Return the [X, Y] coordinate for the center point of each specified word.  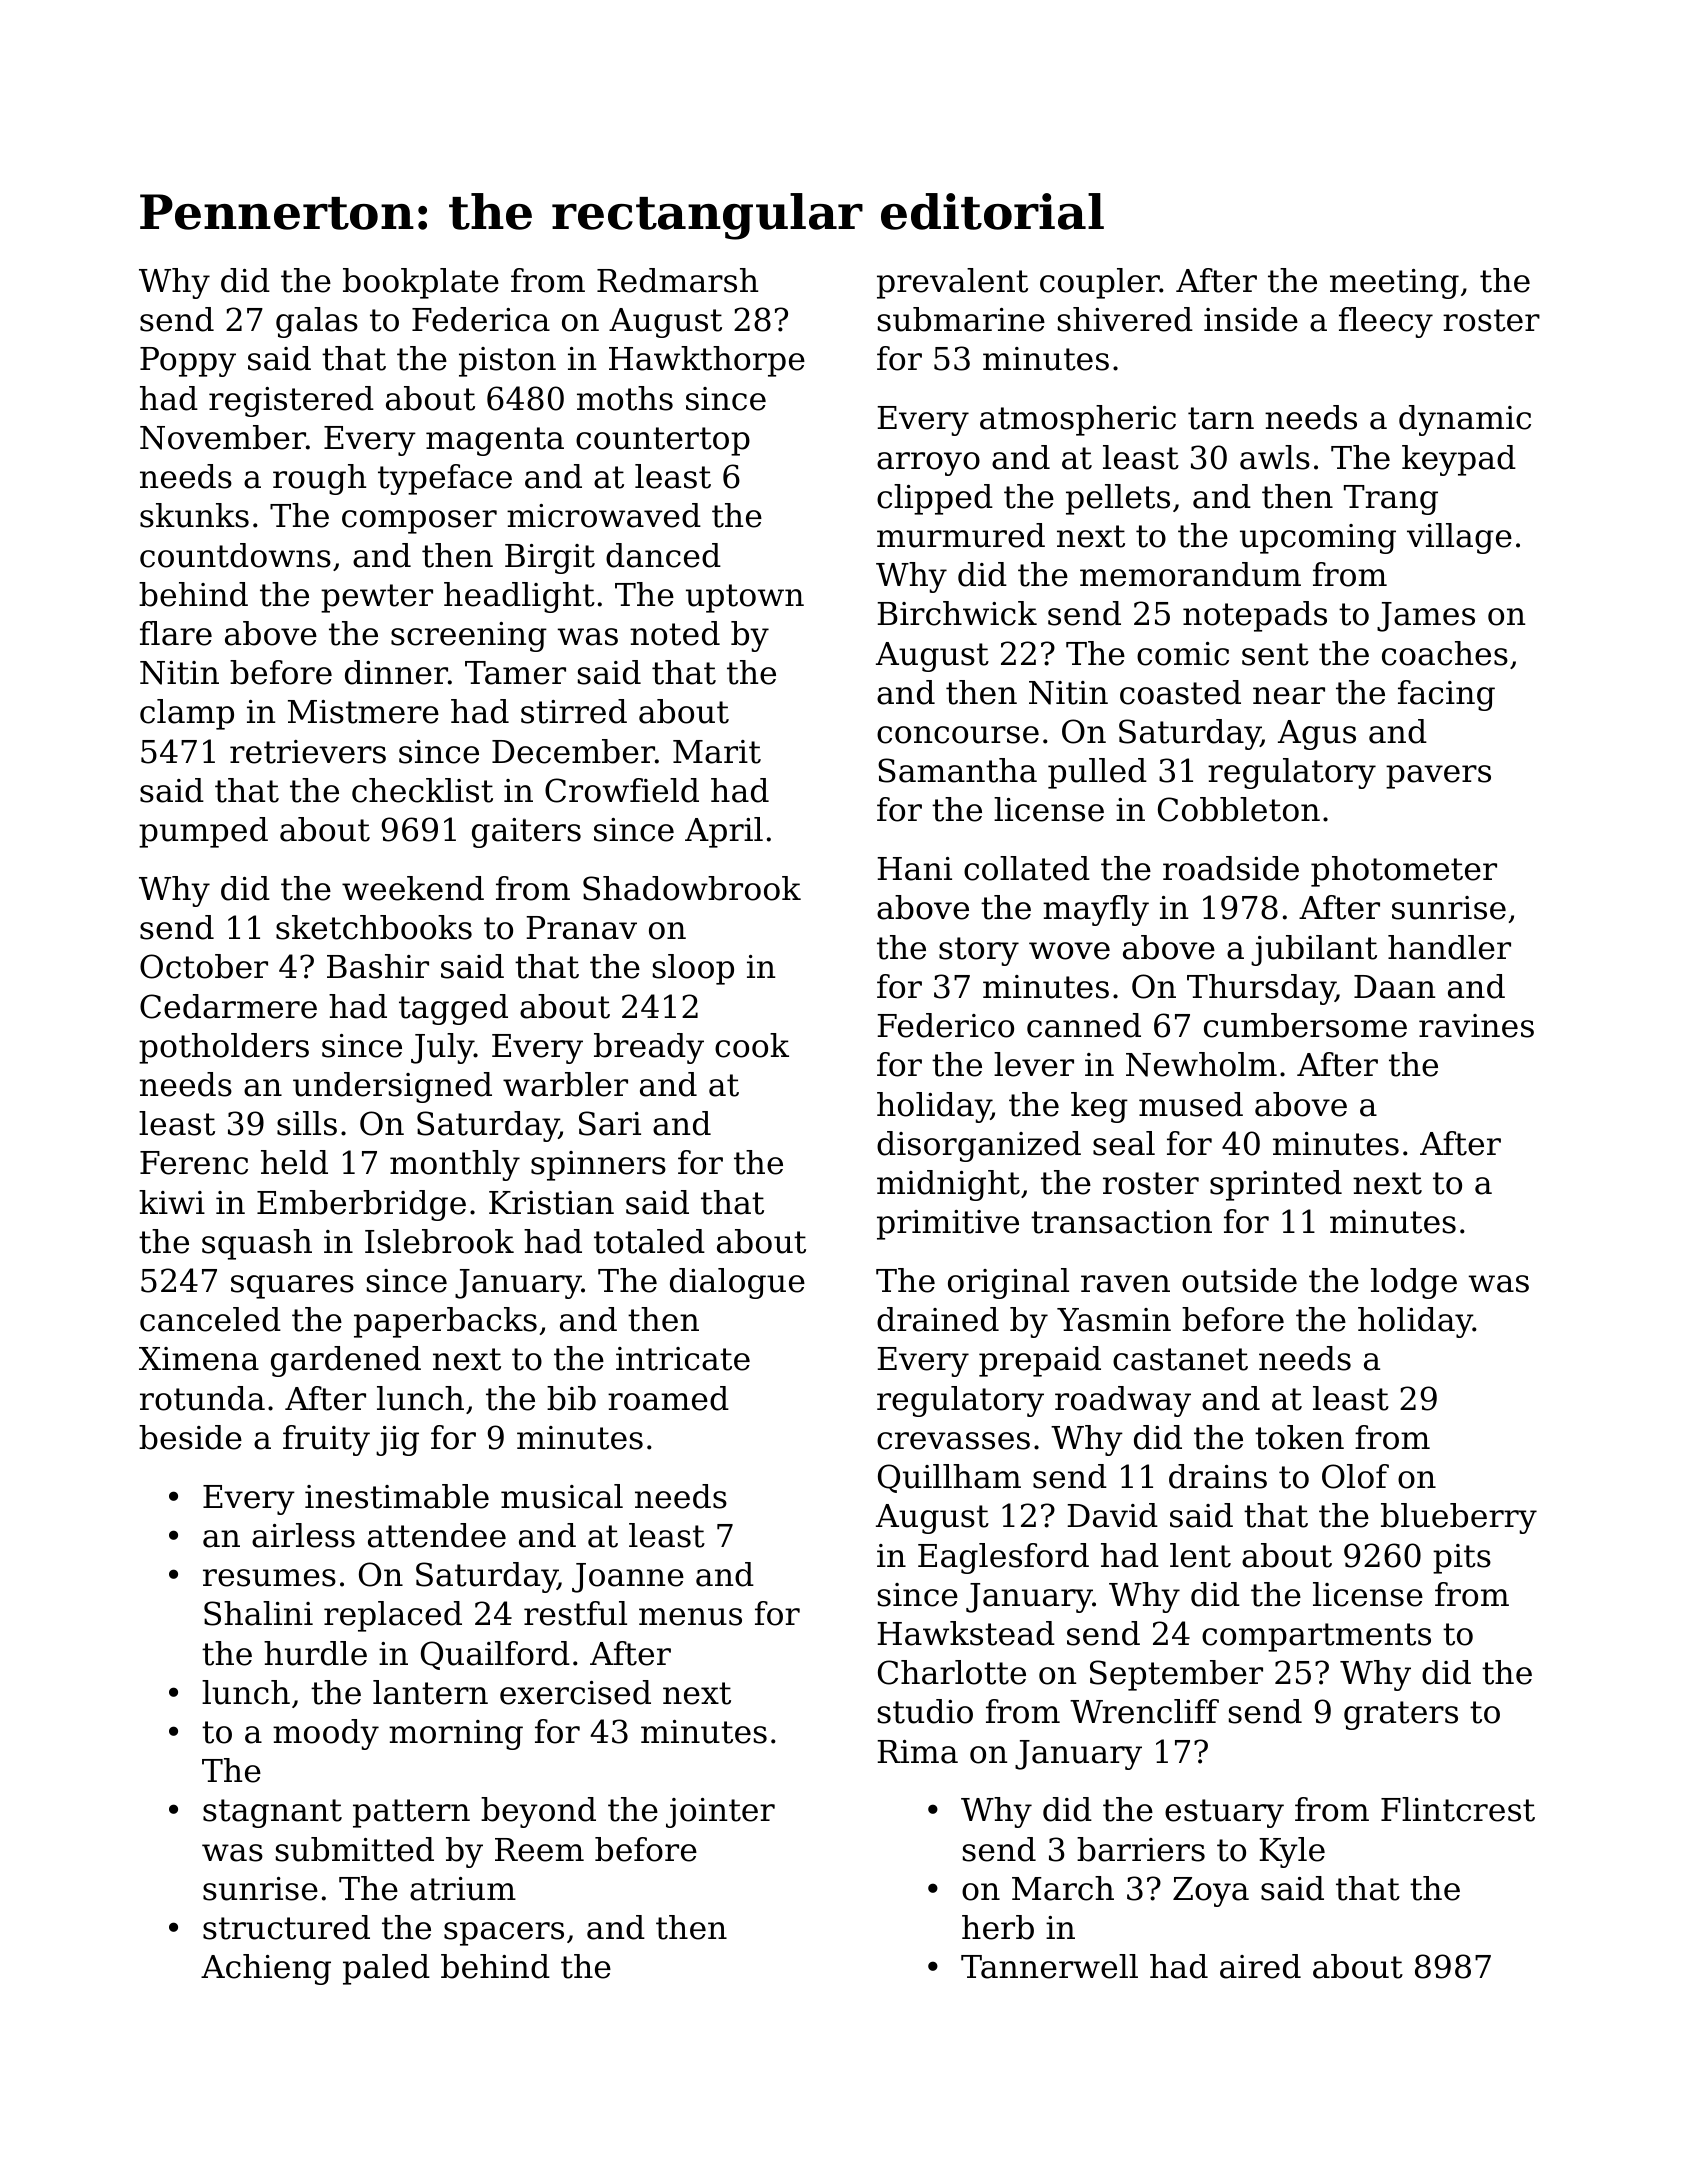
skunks [194, 515]
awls [1275, 457]
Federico [945, 1025]
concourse [958, 735]
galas [317, 322]
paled [386, 1969]
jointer [720, 1813]
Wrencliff [1144, 1711]
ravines [1476, 1026]
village [1459, 538]
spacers [504, 1934]
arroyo [928, 464]
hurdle [315, 1653]
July [442, 1048]
